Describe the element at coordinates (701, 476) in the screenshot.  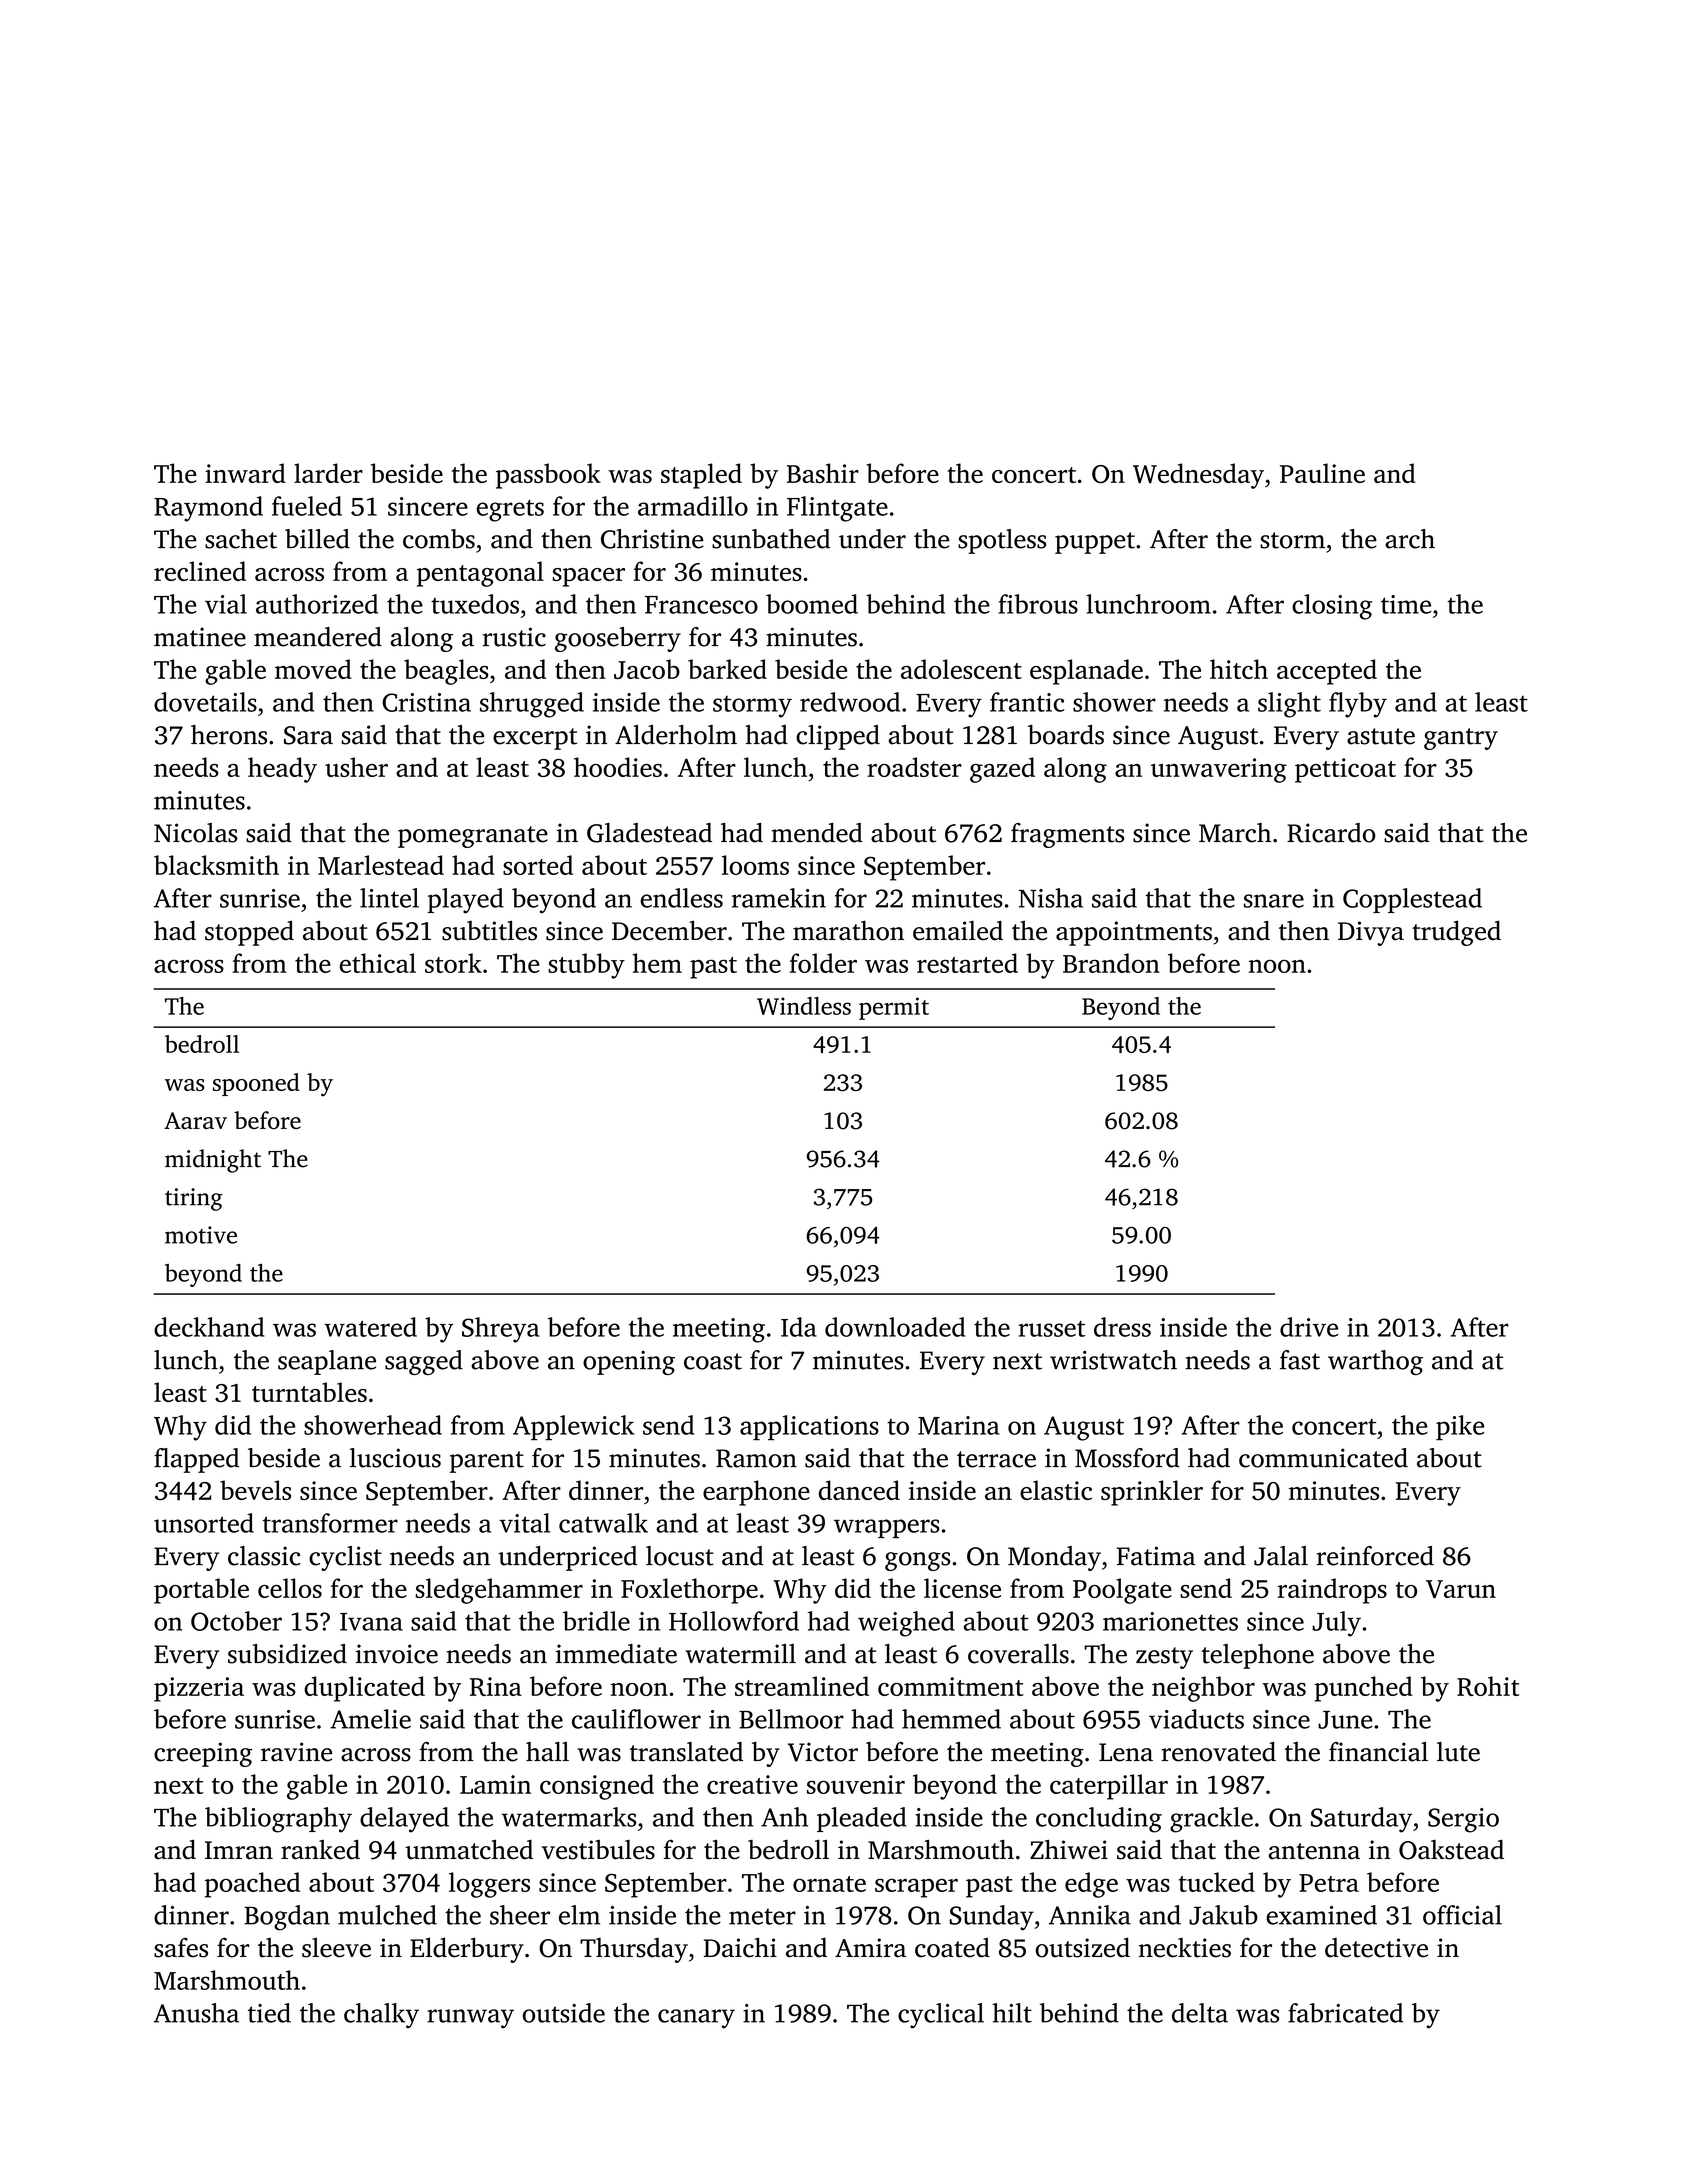
I see `stapled` at that location.
